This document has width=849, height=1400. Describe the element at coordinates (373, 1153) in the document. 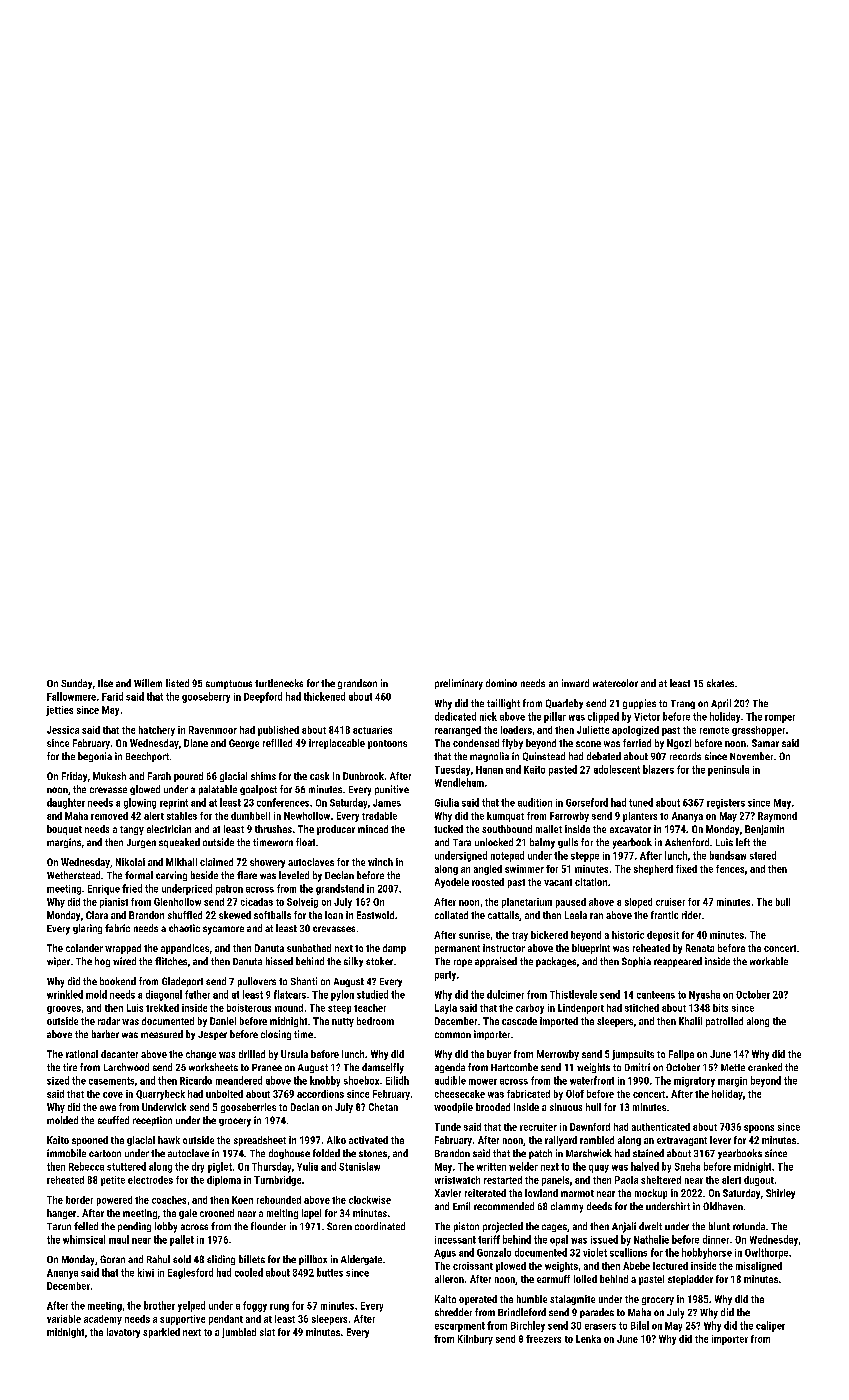

I see `stones` at that location.
